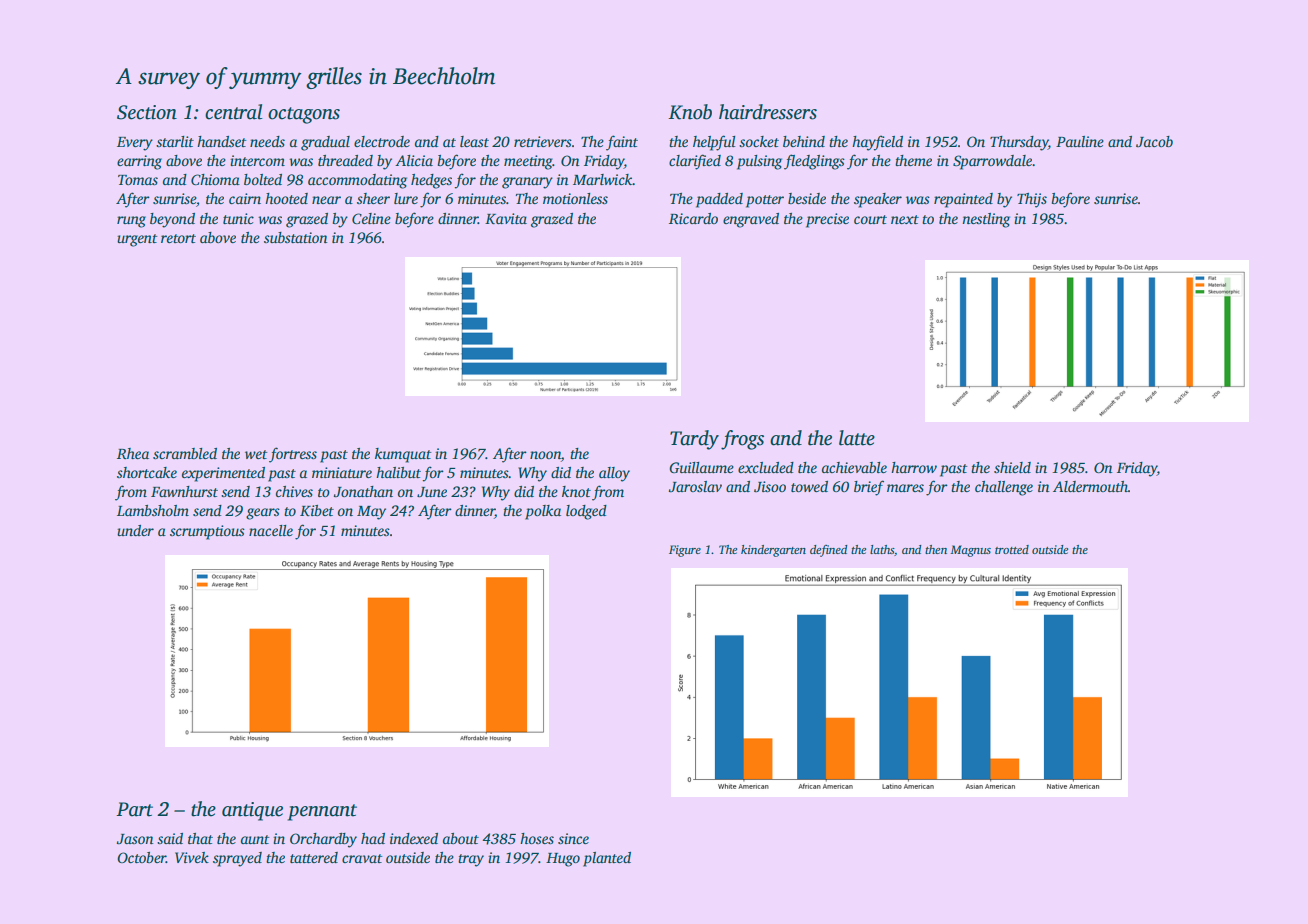 The image size is (1308, 924). What do you see at coordinates (304, 115) in the screenshot?
I see `octagons` at bounding box center [304, 115].
